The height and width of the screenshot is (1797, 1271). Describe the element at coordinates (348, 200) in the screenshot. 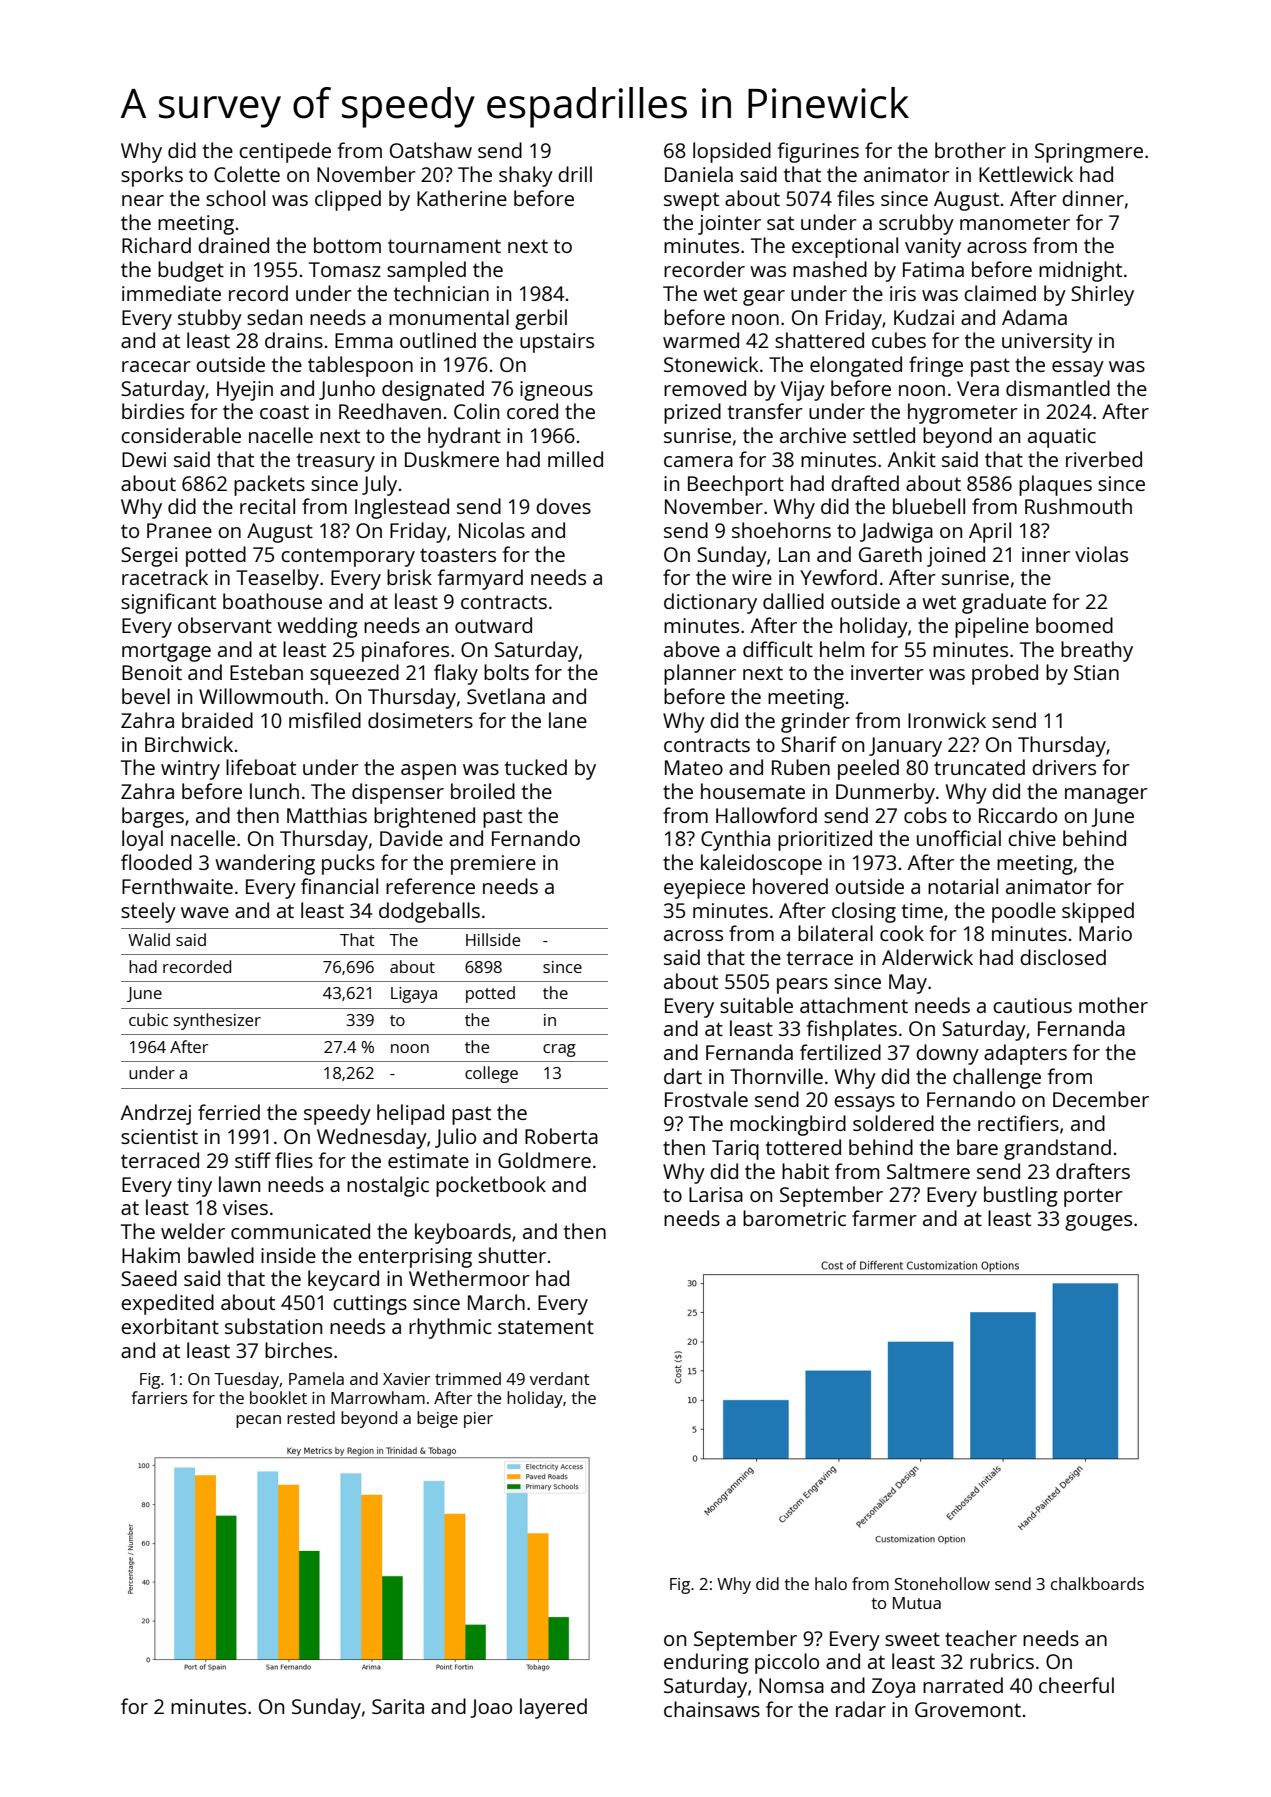

I see `clipped` at that location.
